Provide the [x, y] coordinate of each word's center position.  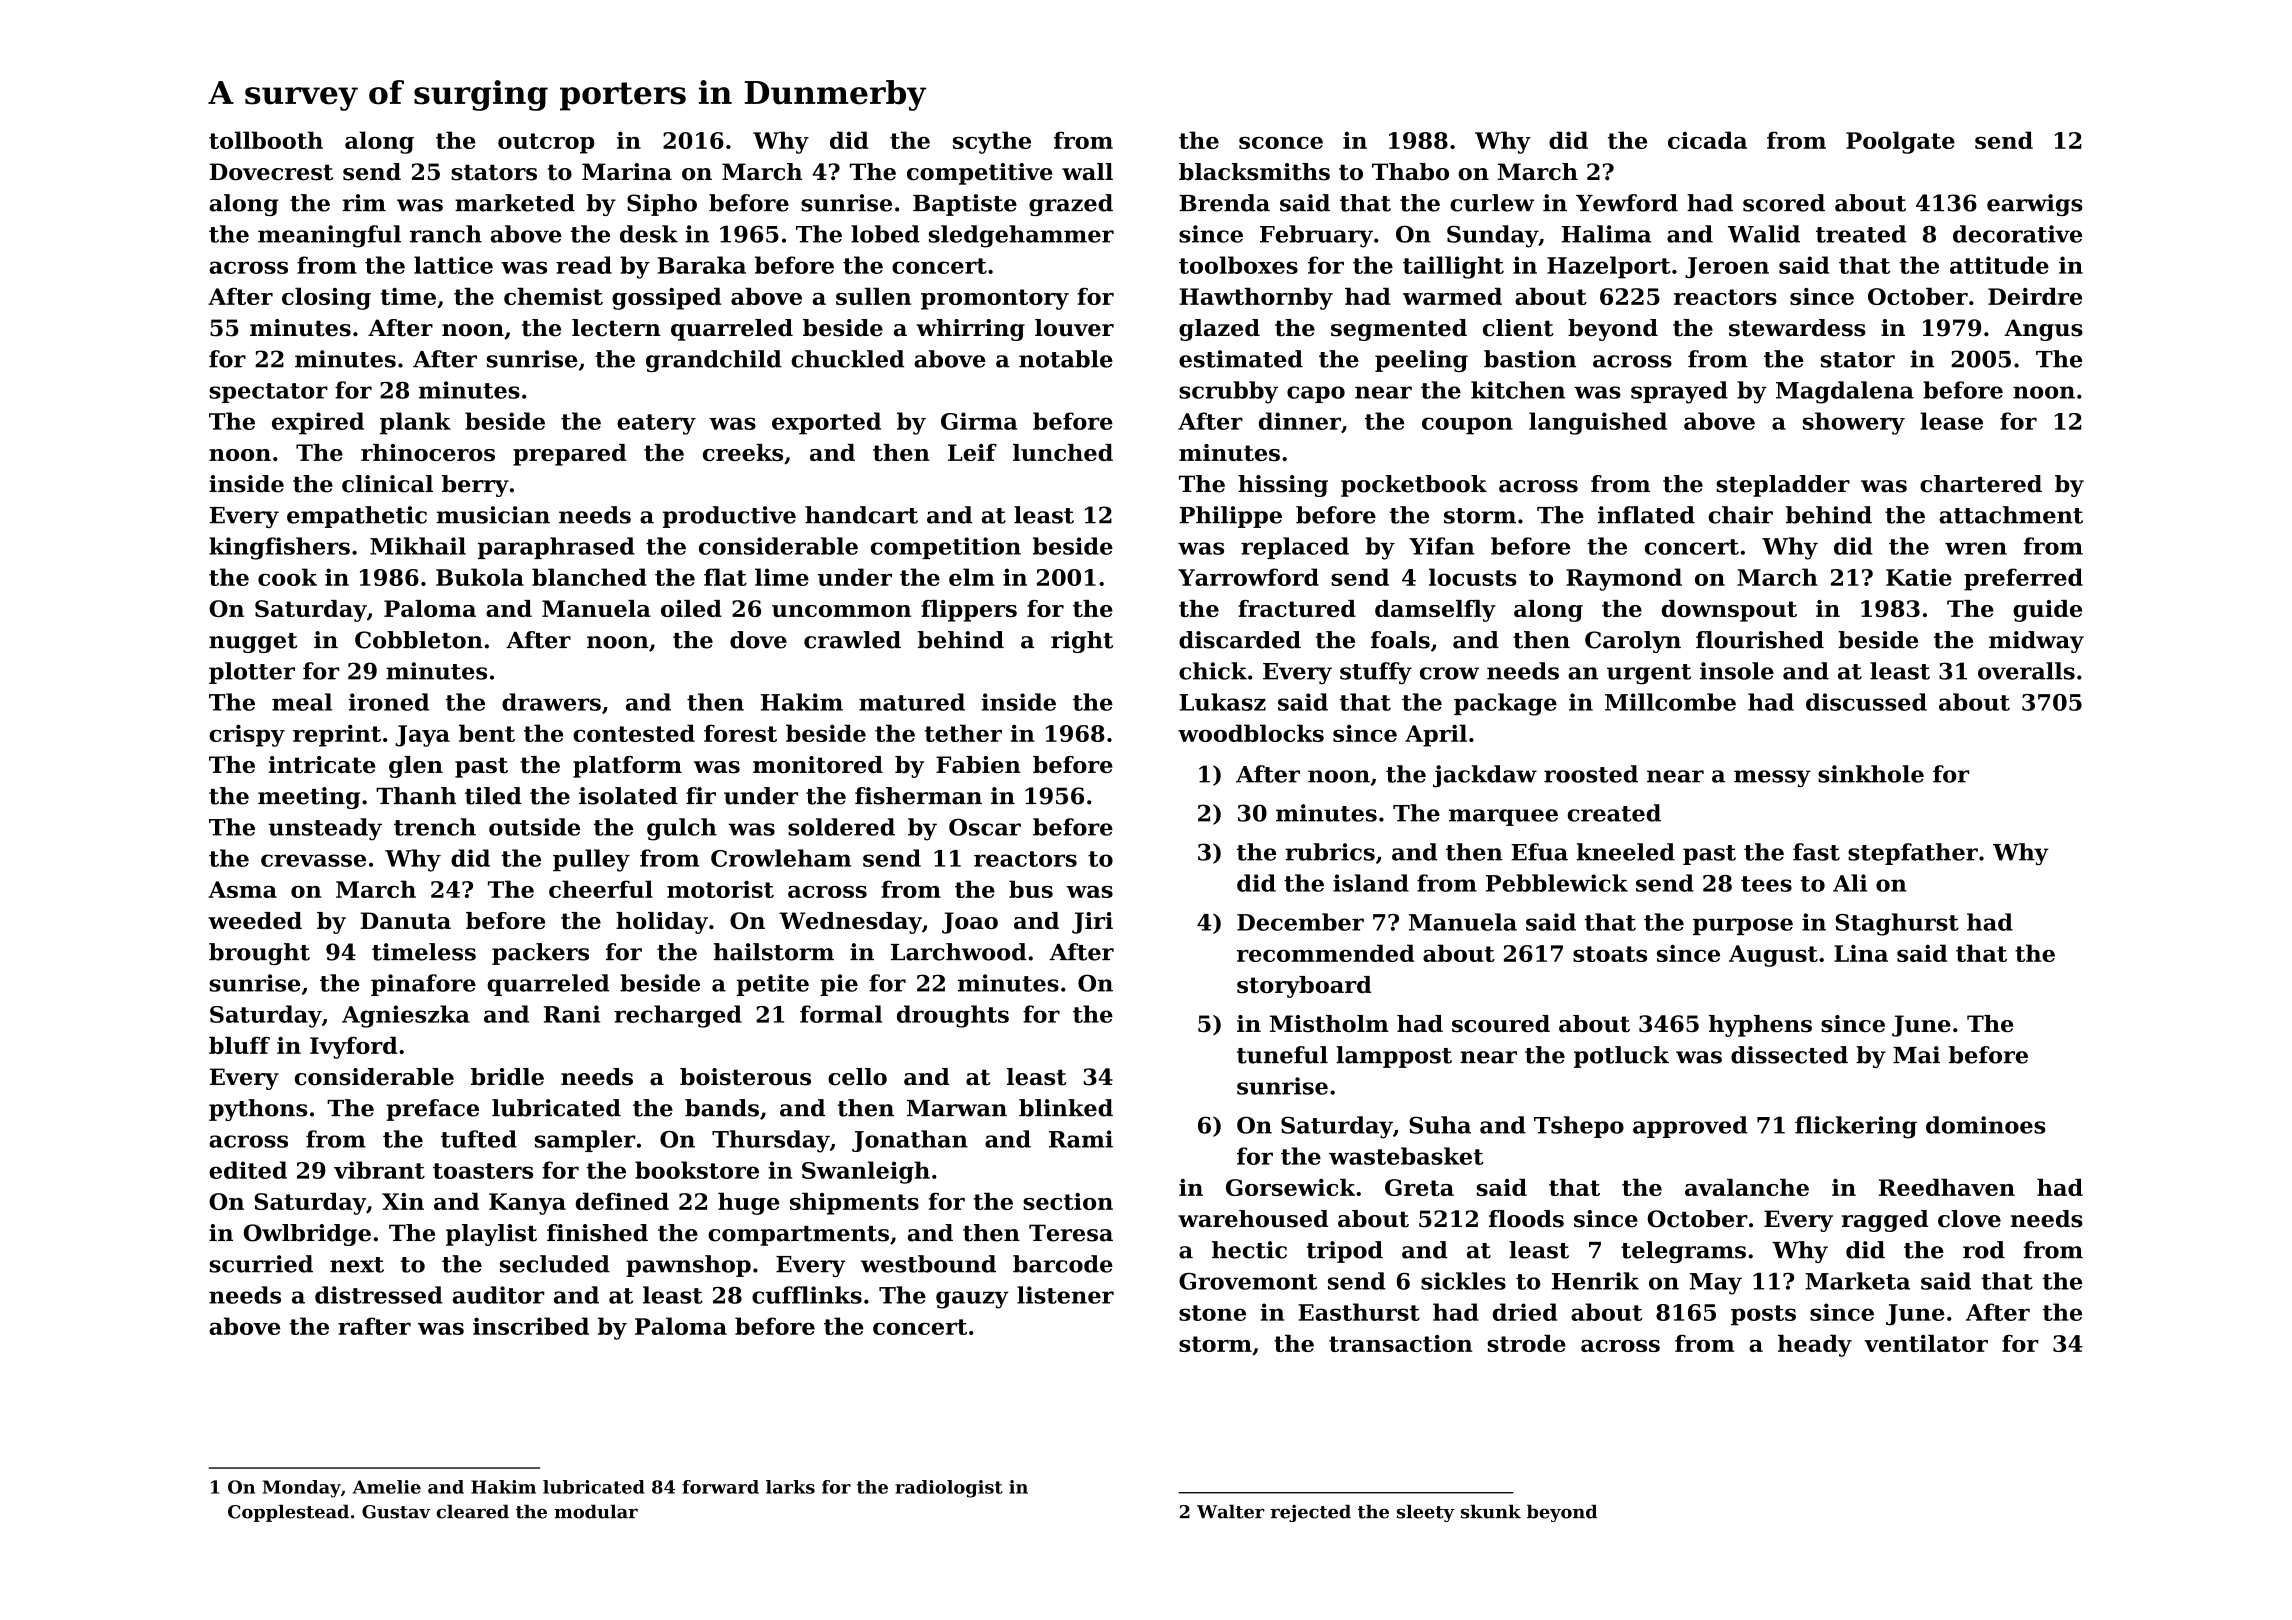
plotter [252, 673]
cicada [1707, 140]
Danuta [406, 920]
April [1436, 735]
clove [1969, 1219]
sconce [1281, 143]
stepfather [1913, 854]
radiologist [949, 1489]
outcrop [546, 143]
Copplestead [288, 1513]
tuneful [1282, 1055]
